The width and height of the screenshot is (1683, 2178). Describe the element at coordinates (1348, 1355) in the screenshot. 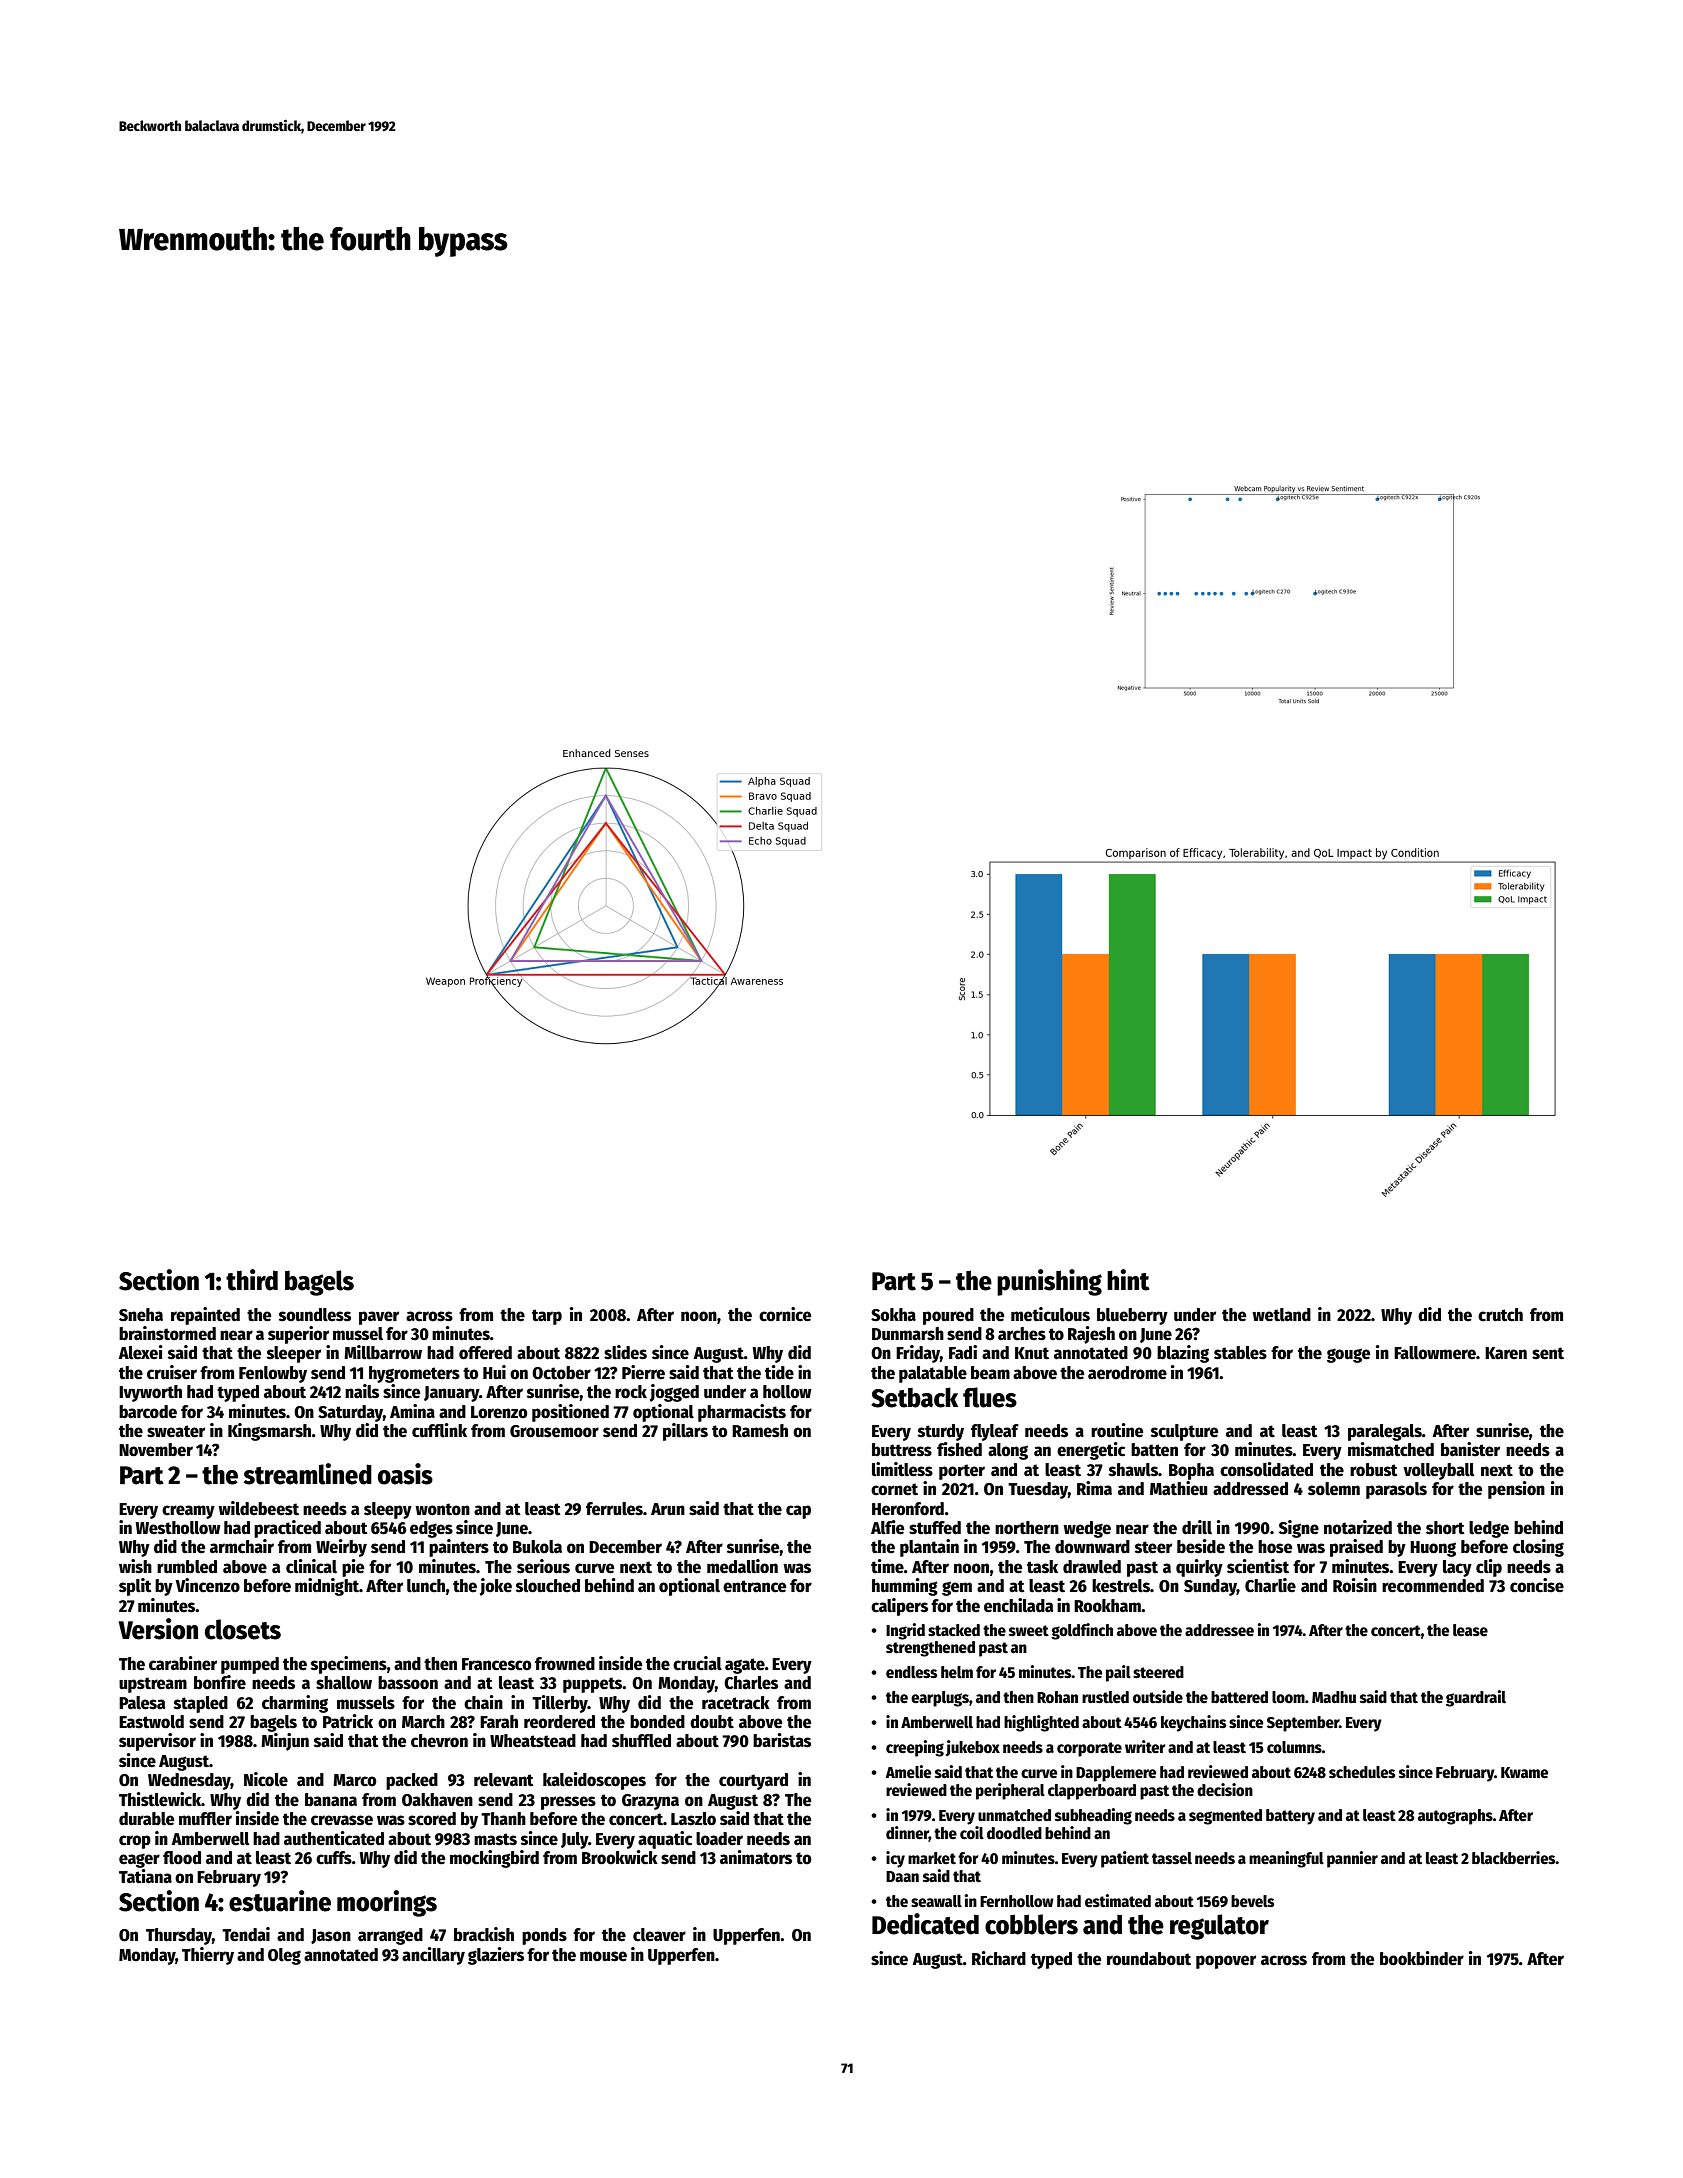

I see `gouge` at that location.
